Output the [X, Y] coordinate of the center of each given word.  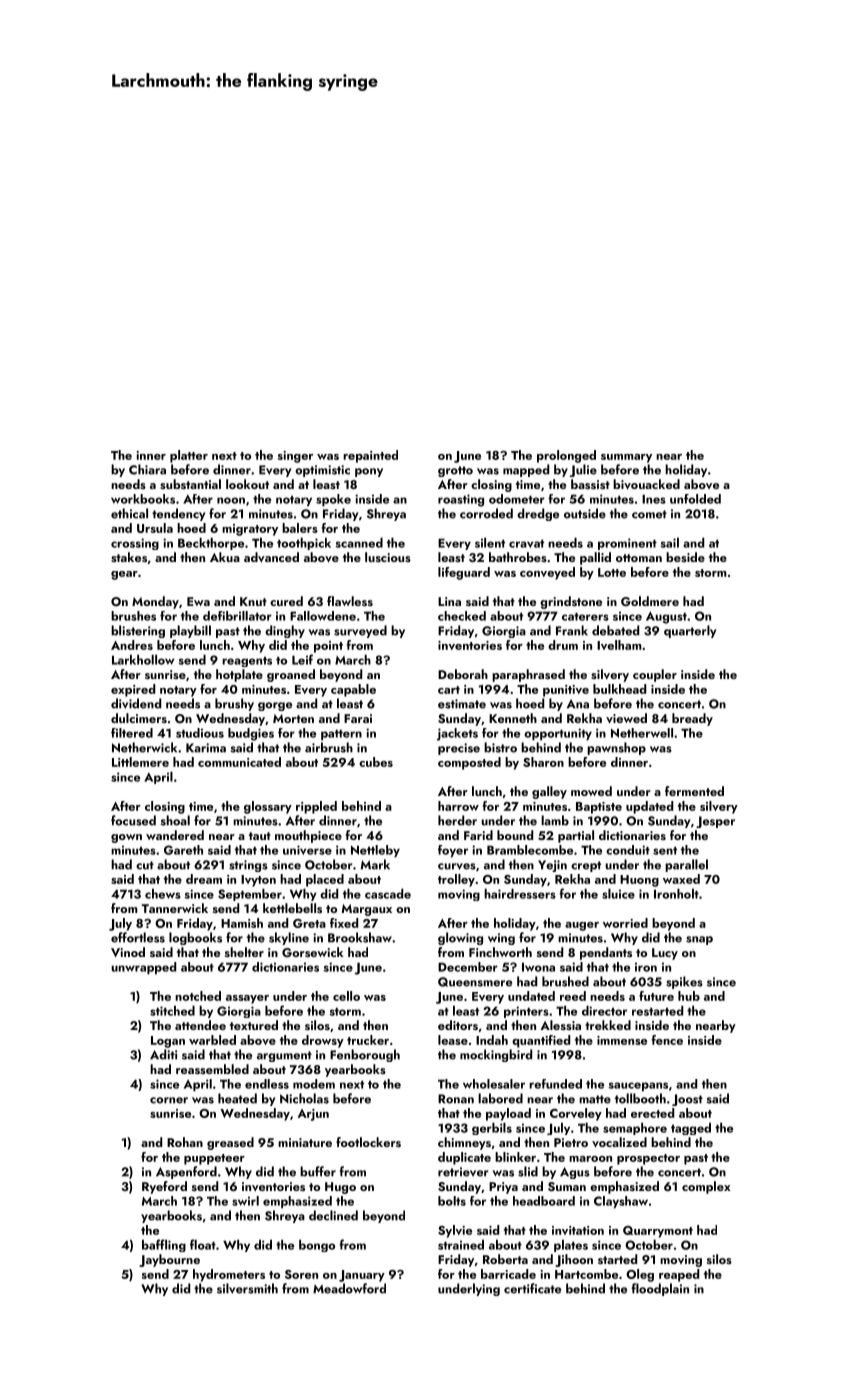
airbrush [329, 747]
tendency [178, 514]
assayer [247, 999]
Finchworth [500, 952]
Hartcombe [586, 1274]
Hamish [242, 923]
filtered [132, 733]
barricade [508, 1274]
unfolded [695, 499]
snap [699, 940]
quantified [541, 1041]
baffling [164, 1245]
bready [692, 719]
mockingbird [496, 1055]
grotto [455, 471]
